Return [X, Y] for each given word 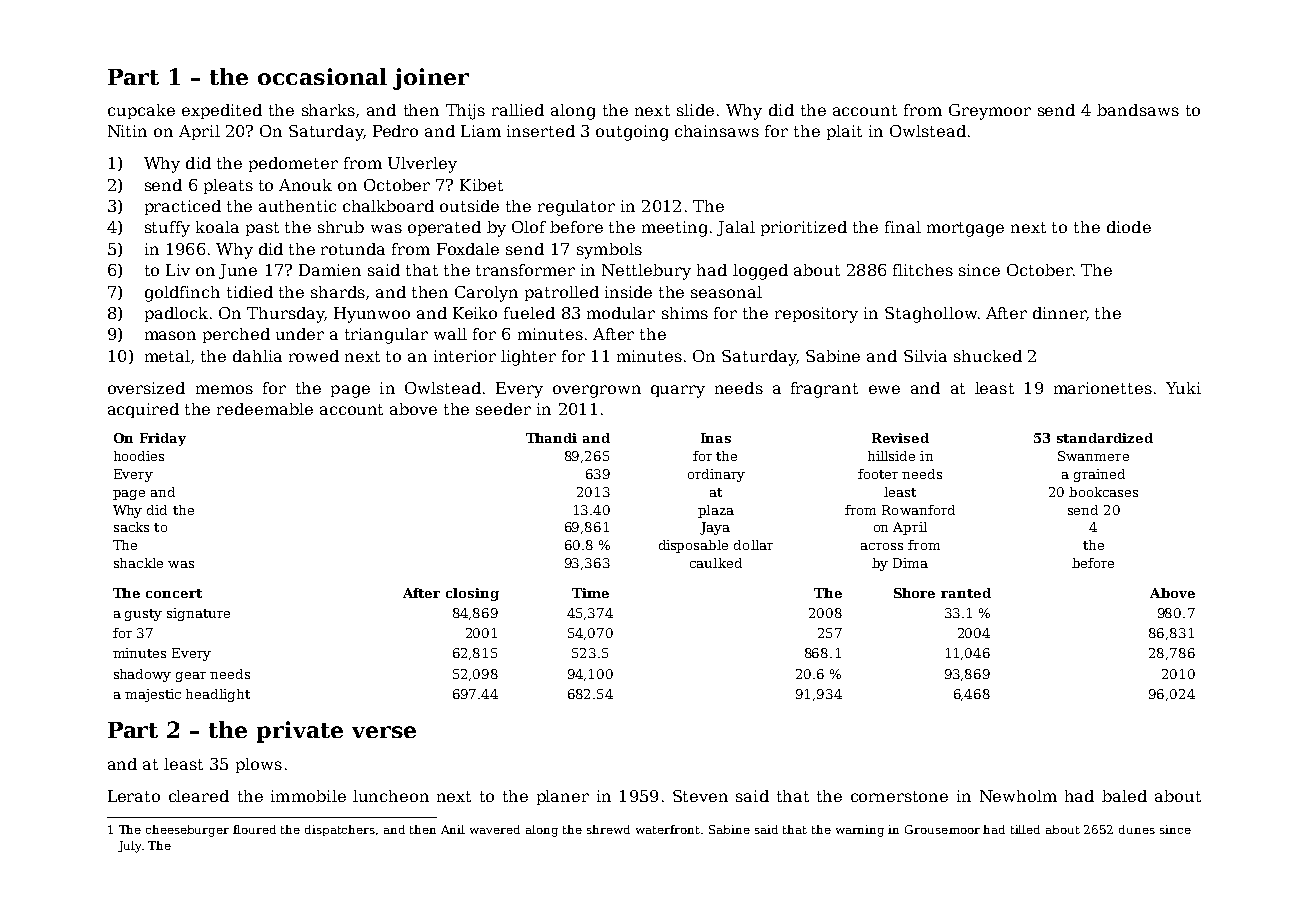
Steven [700, 796]
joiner [431, 79]
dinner [1059, 313]
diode [1129, 227]
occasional [322, 76]
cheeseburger [187, 831]
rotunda [353, 249]
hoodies [139, 456]
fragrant [824, 390]
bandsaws [1138, 110]
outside [469, 206]
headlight [218, 695]
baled [1124, 796]
